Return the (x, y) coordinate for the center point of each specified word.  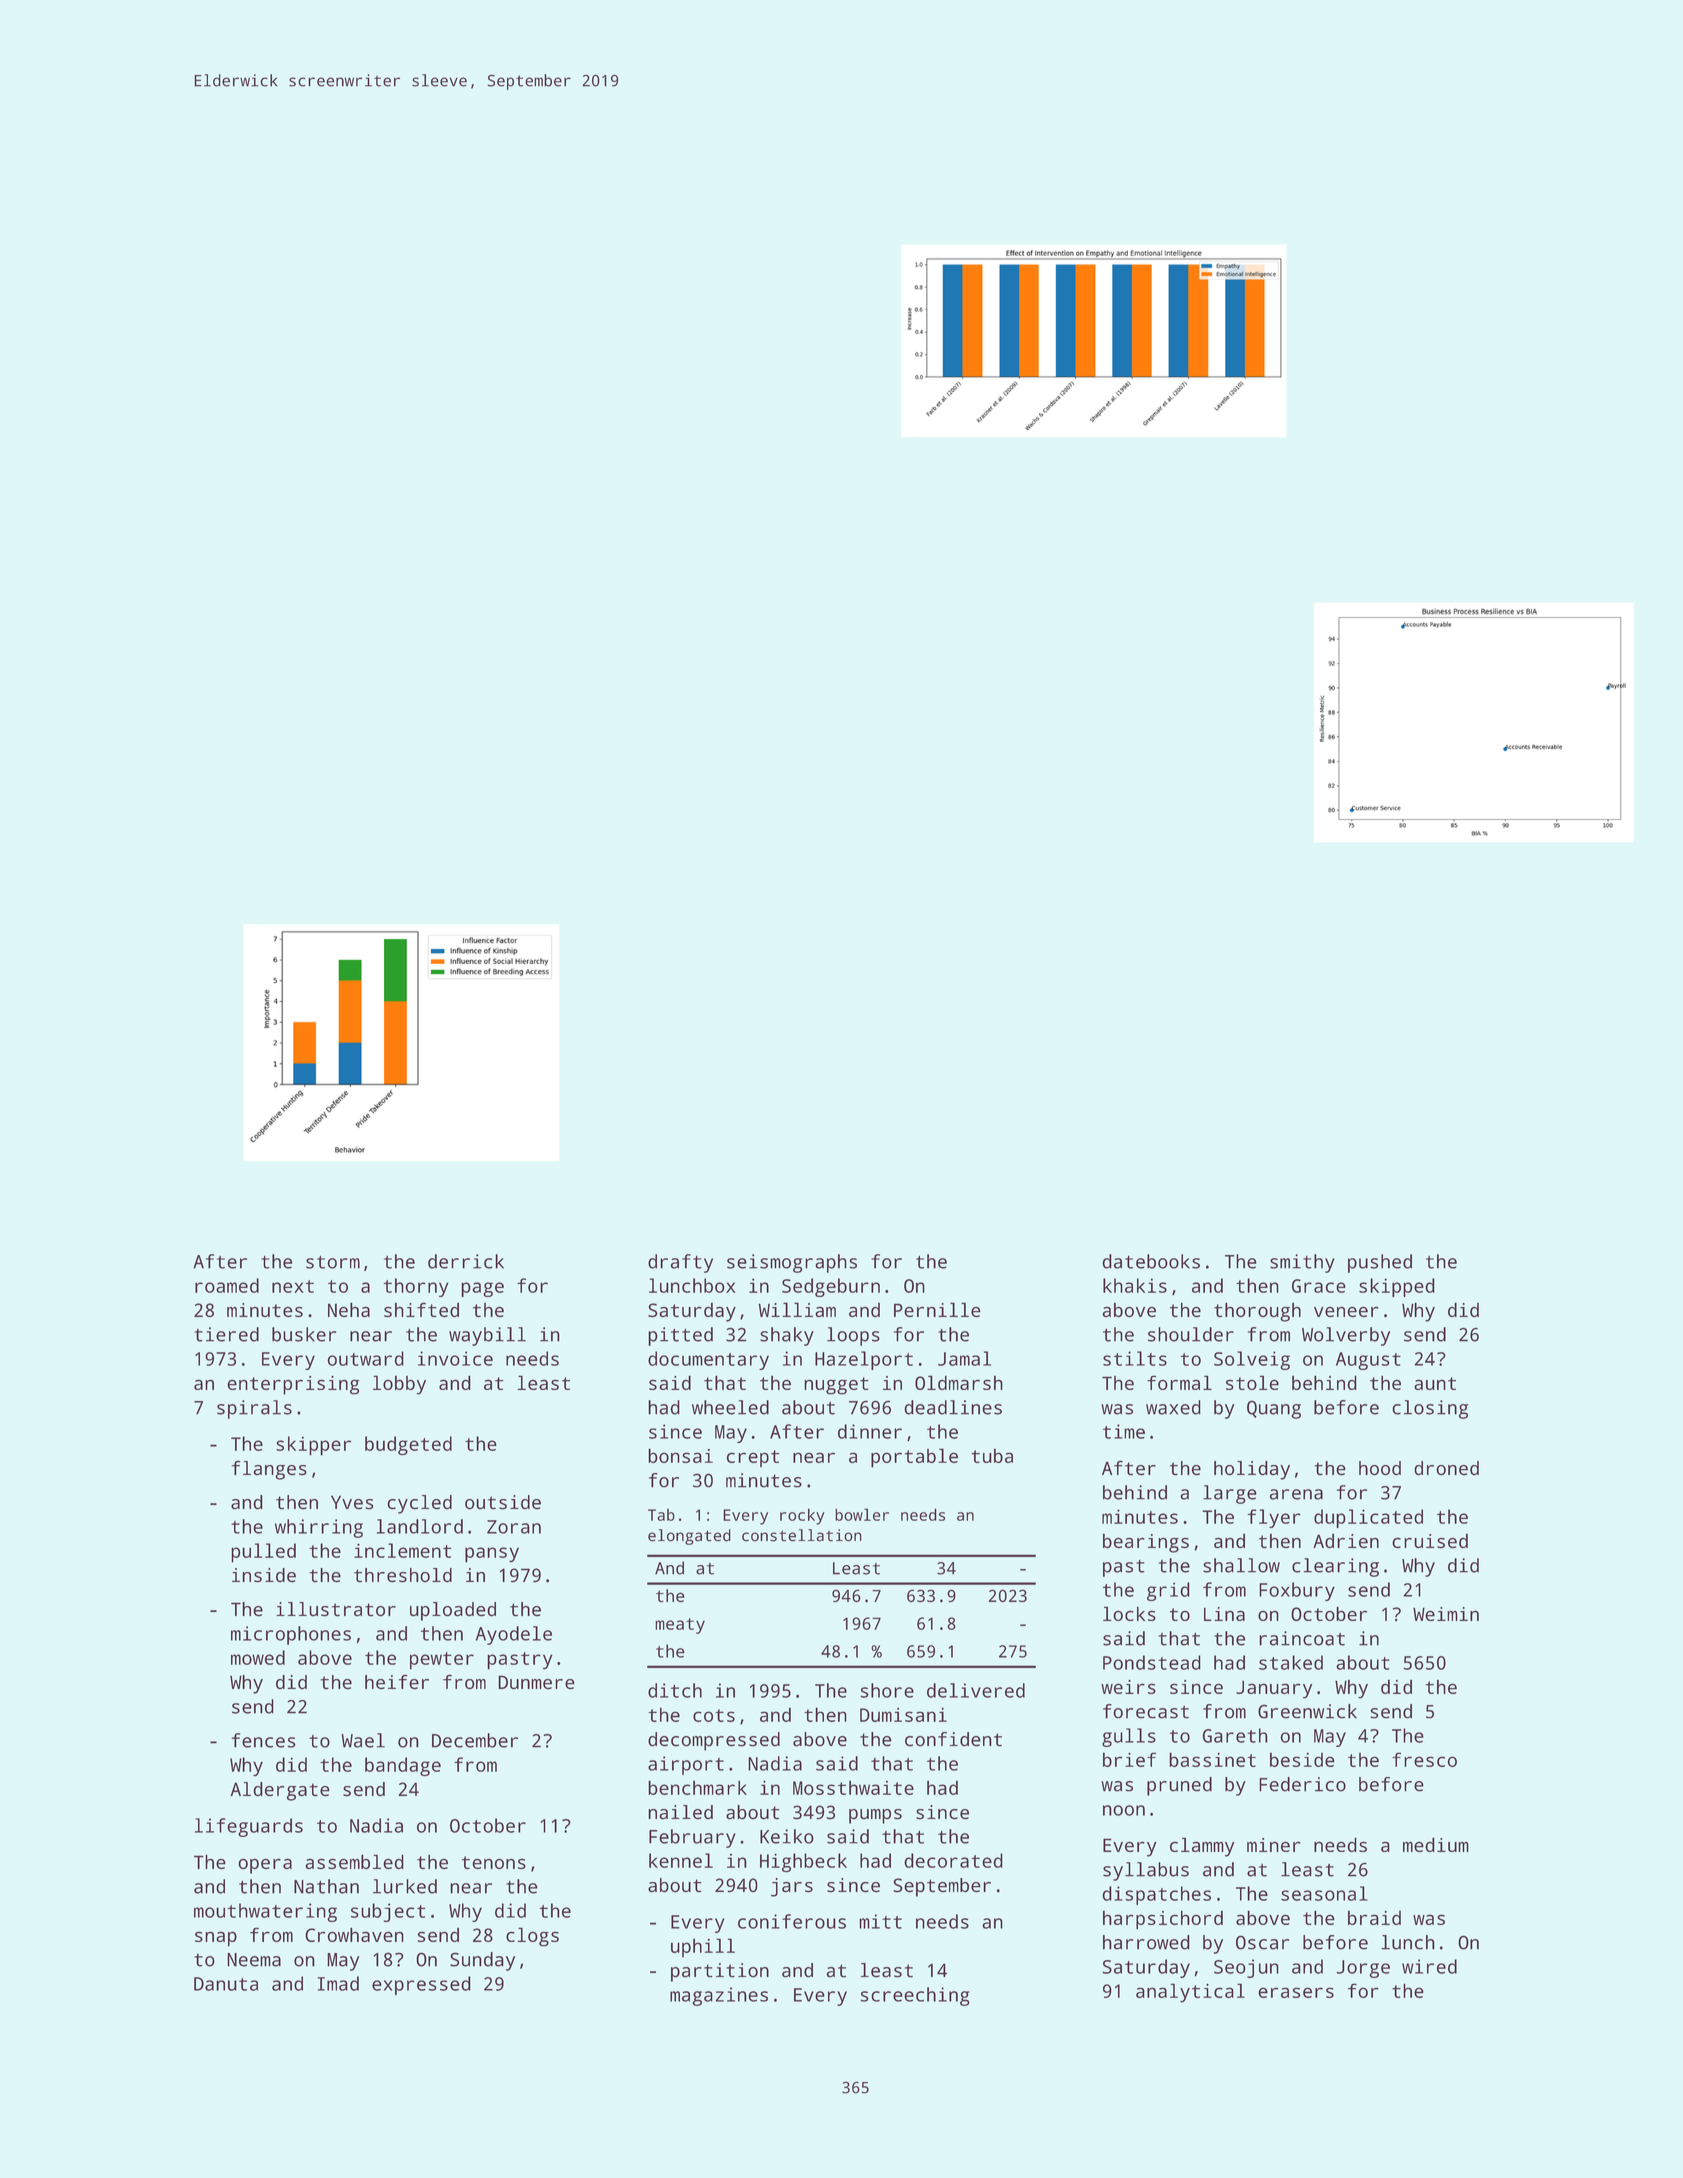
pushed (1380, 1263)
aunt (1435, 1383)
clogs (532, 1937)
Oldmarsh (959, 1382)
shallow (1241, 1565)
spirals (254, 1409)
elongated (689, 1537)
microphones (291, 1635)
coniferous (792, 1921)
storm (333, 1262)
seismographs (792, 1263)
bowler (862, 1514)
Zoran (514, 1527)
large (1230, 1494)
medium (1436, 1844)
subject (388, 1912)
